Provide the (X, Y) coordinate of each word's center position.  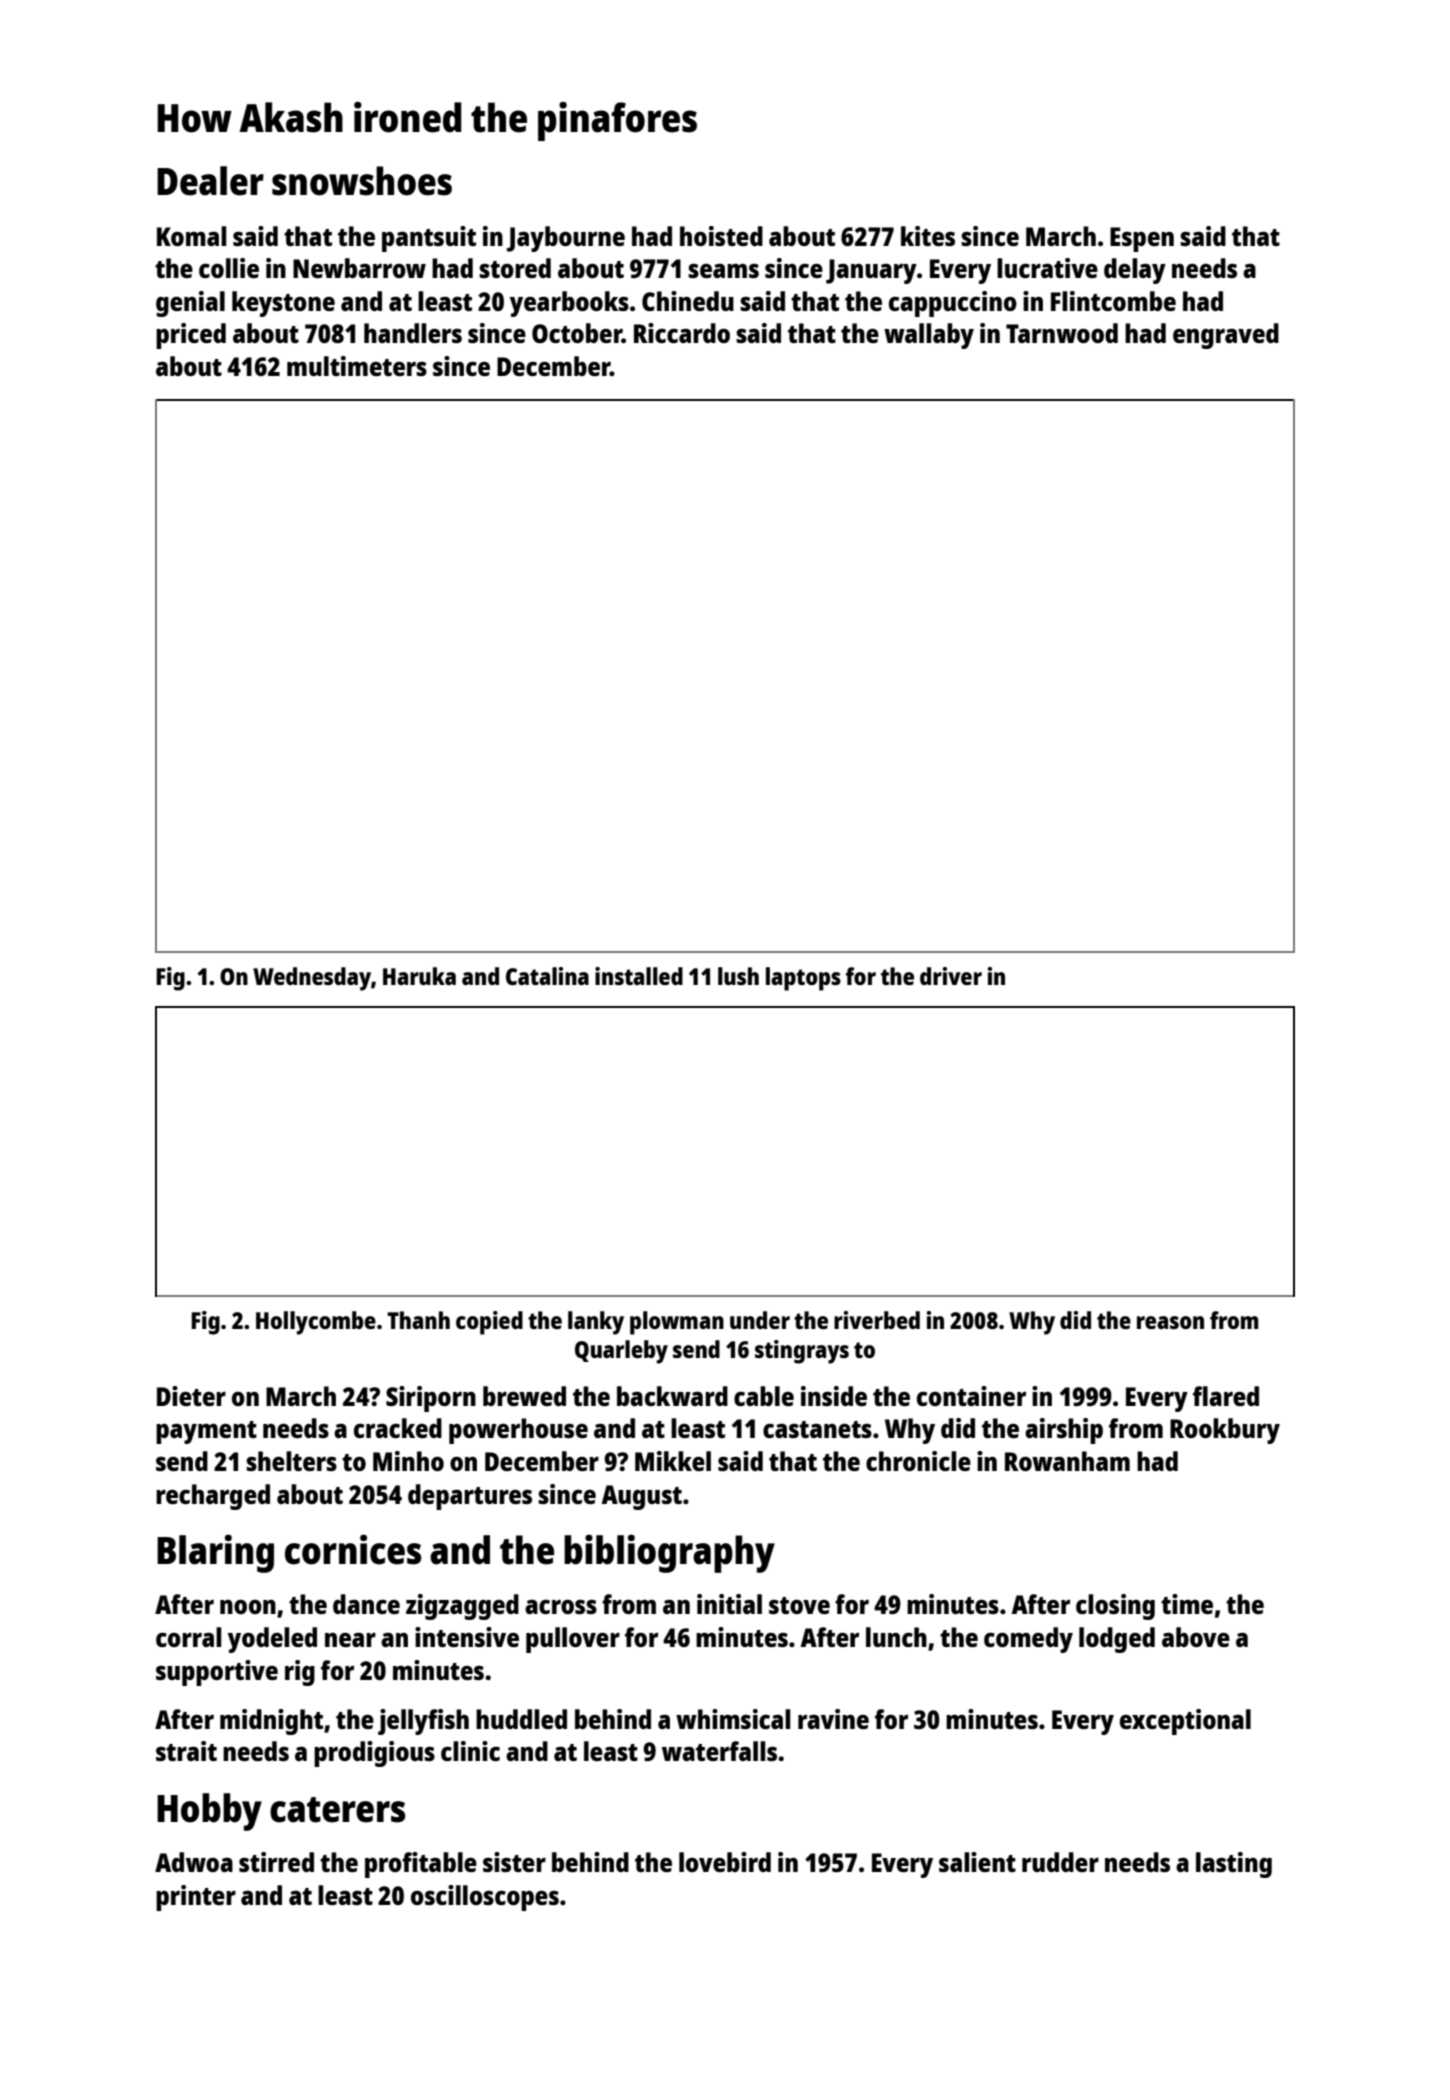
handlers (413, 333)
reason (1170, 1322)
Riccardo (682, 333)
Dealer (210, 181)
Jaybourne (566, 239)
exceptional (1185, 1722)
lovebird (725, 1862)
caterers (337, 1810)
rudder (1060, 1862)
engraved (1226, 336)
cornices (353, 1549)
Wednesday (312, 979)
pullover (573, 1640)
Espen (1142, 239)
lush (738, 976)
